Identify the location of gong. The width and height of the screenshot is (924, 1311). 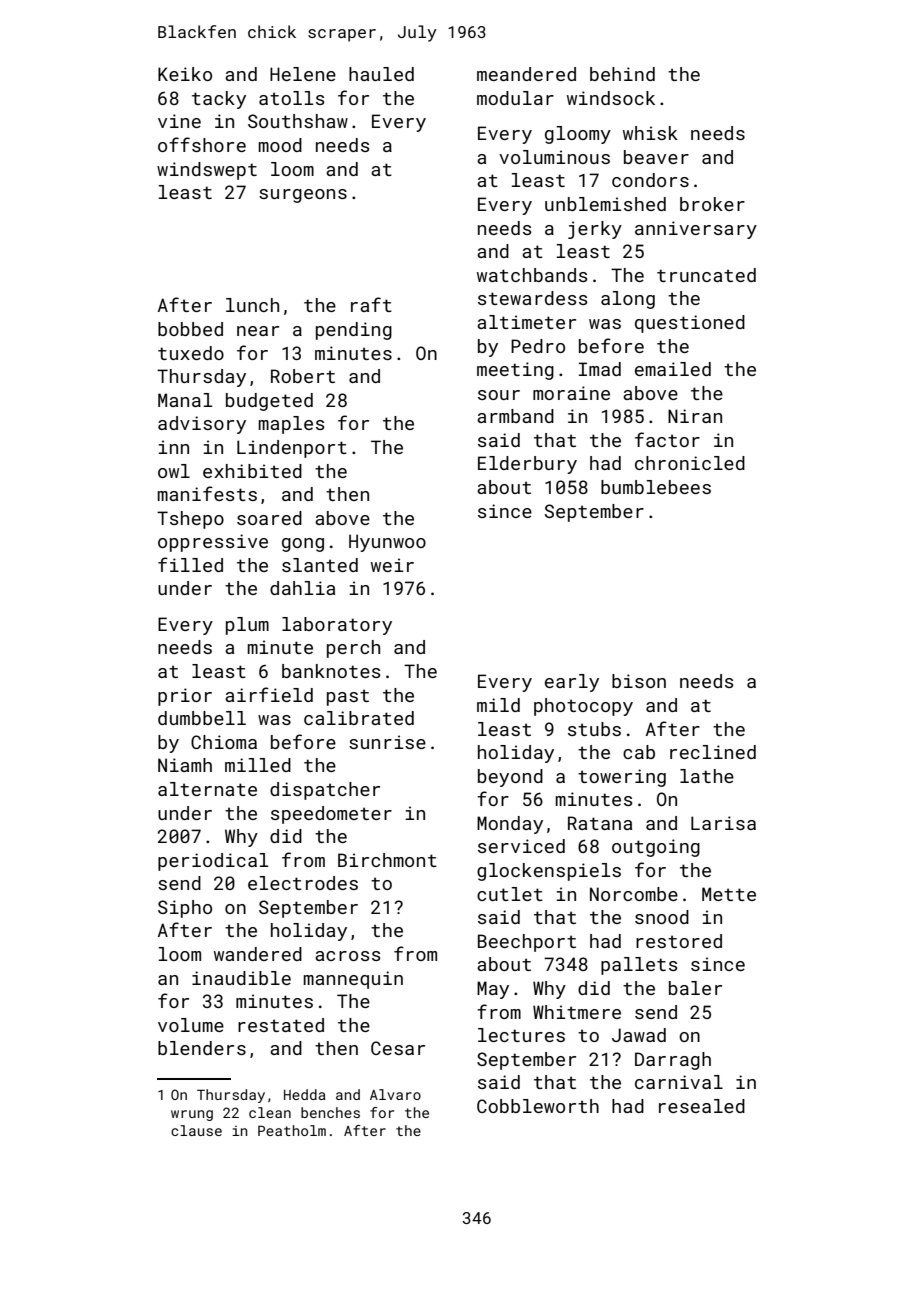
(303, 545).
